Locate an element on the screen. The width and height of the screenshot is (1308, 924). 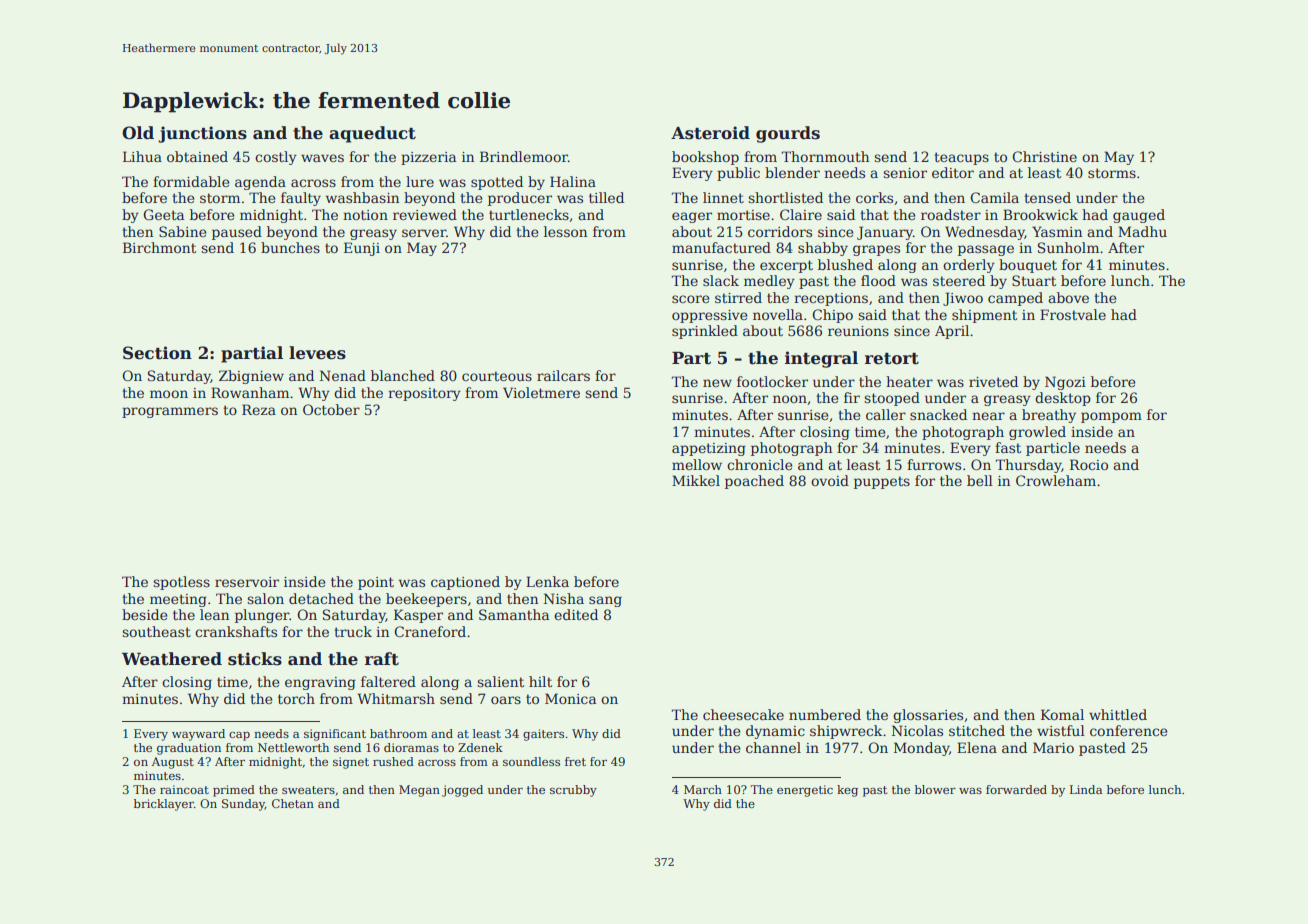
Old is located at coordinates (138, 133).
